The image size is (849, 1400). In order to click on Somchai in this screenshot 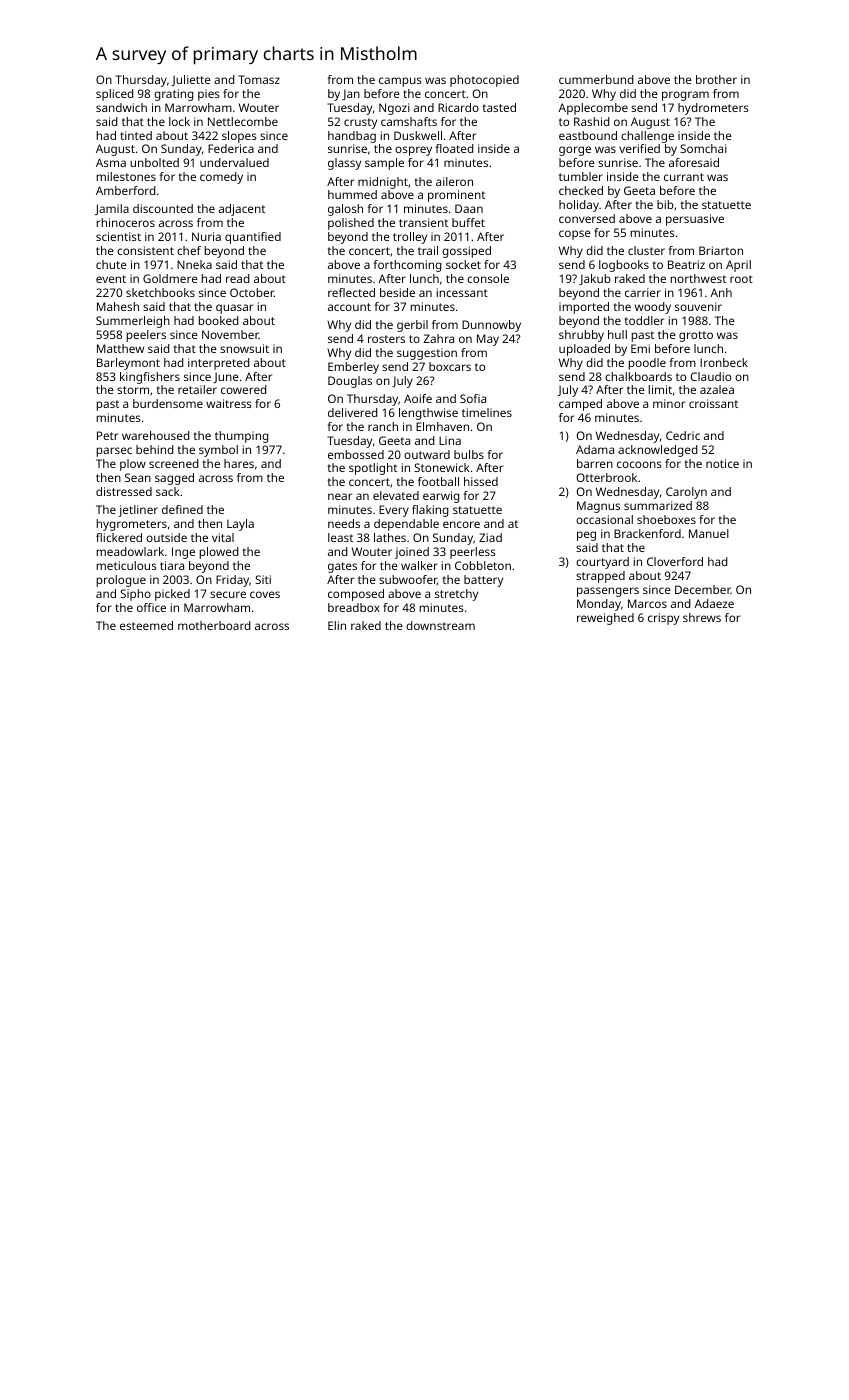, I will do `click(703, 148)`.
